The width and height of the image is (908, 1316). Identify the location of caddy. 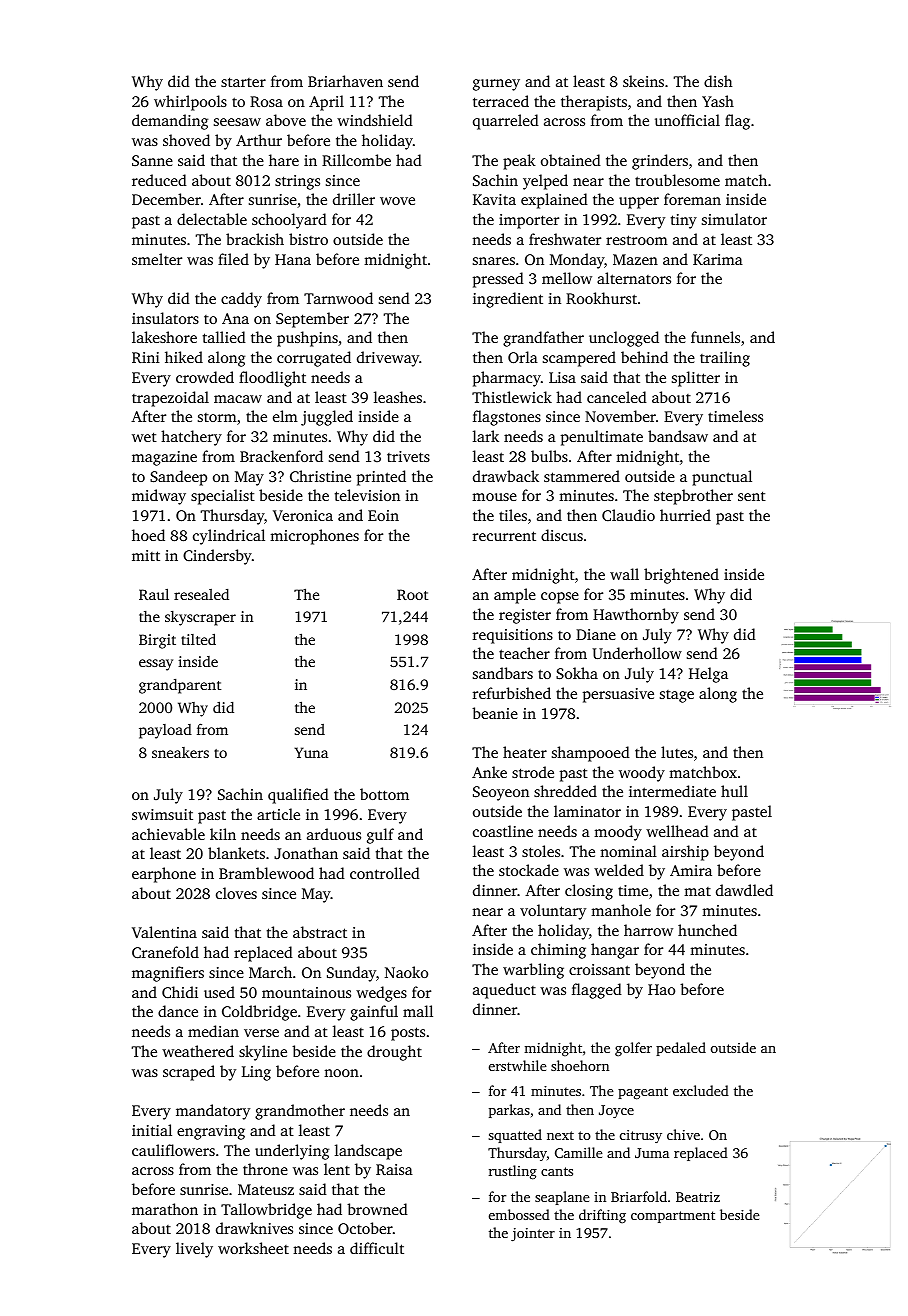
(241, 300).
